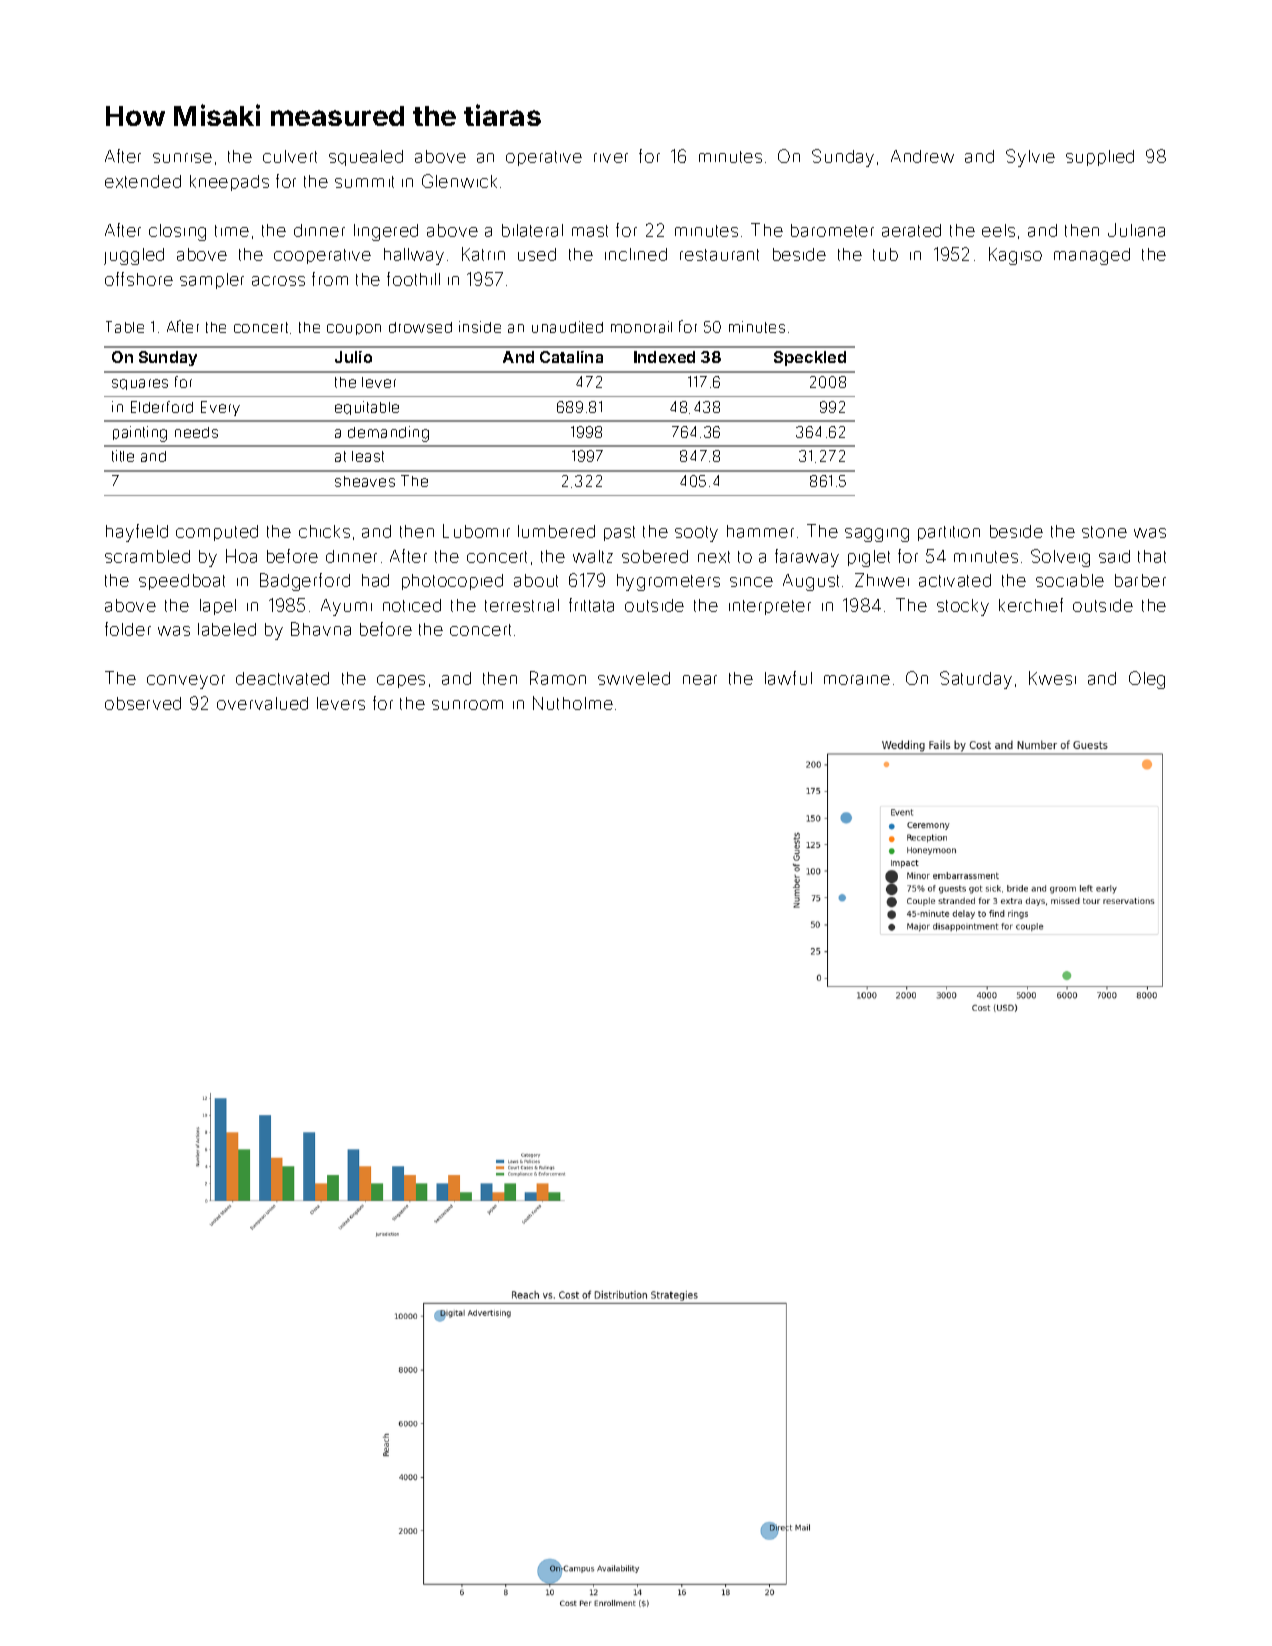 This document has height=1646, width=1272. I want to click on sunroom, so click(467, 705).
